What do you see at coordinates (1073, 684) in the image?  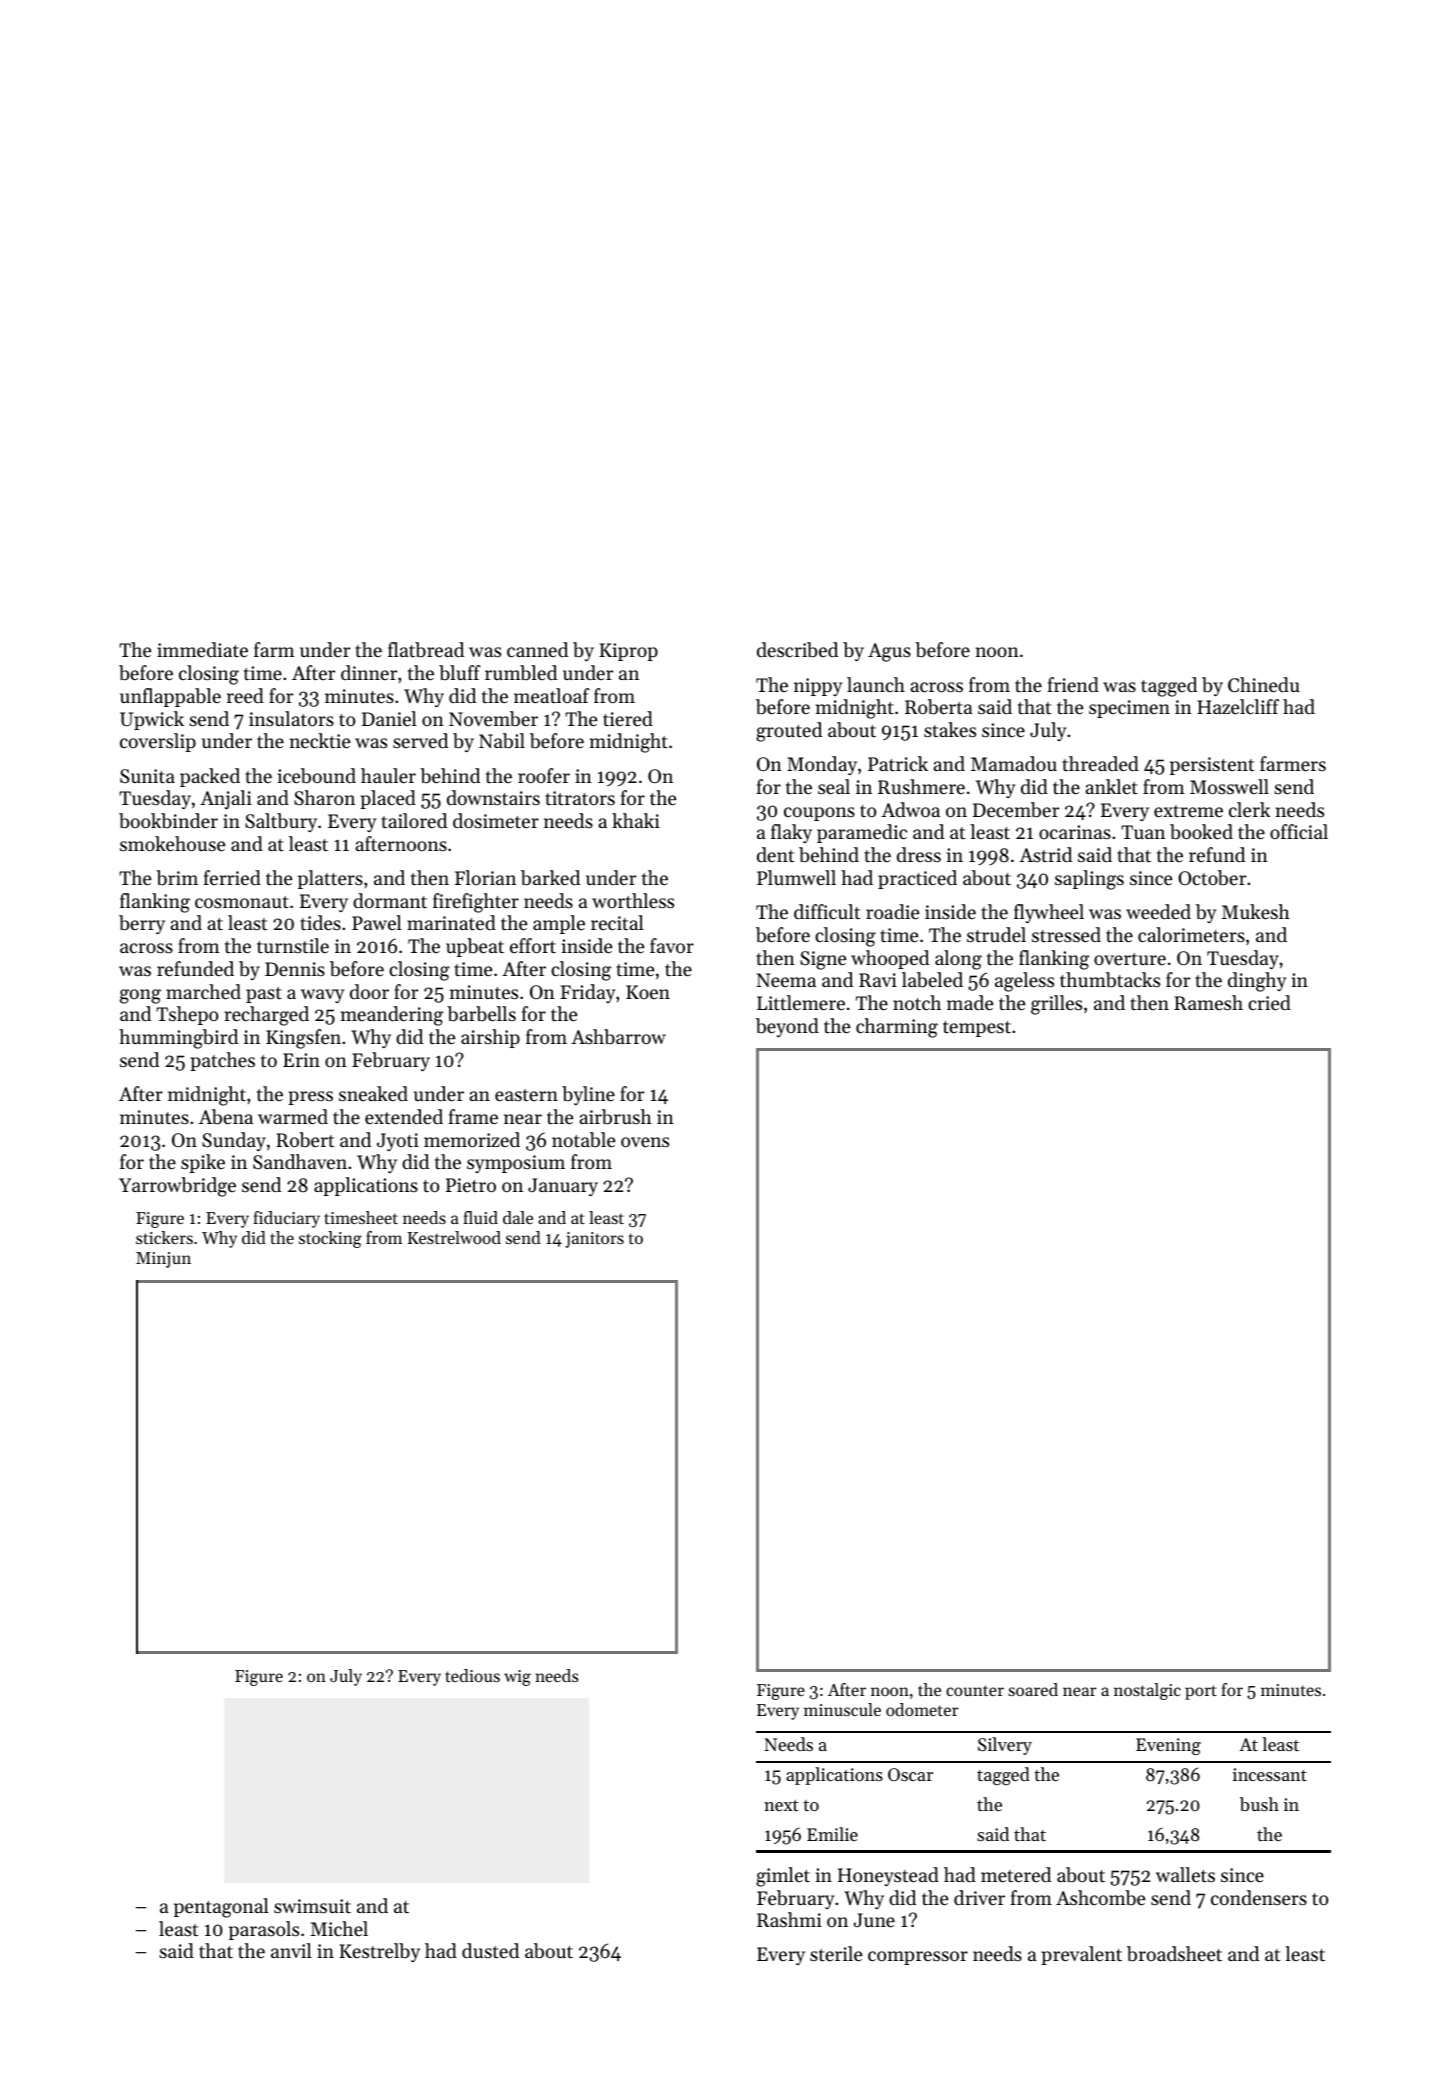 I see `friend` at bounding box center [1073, 684].
